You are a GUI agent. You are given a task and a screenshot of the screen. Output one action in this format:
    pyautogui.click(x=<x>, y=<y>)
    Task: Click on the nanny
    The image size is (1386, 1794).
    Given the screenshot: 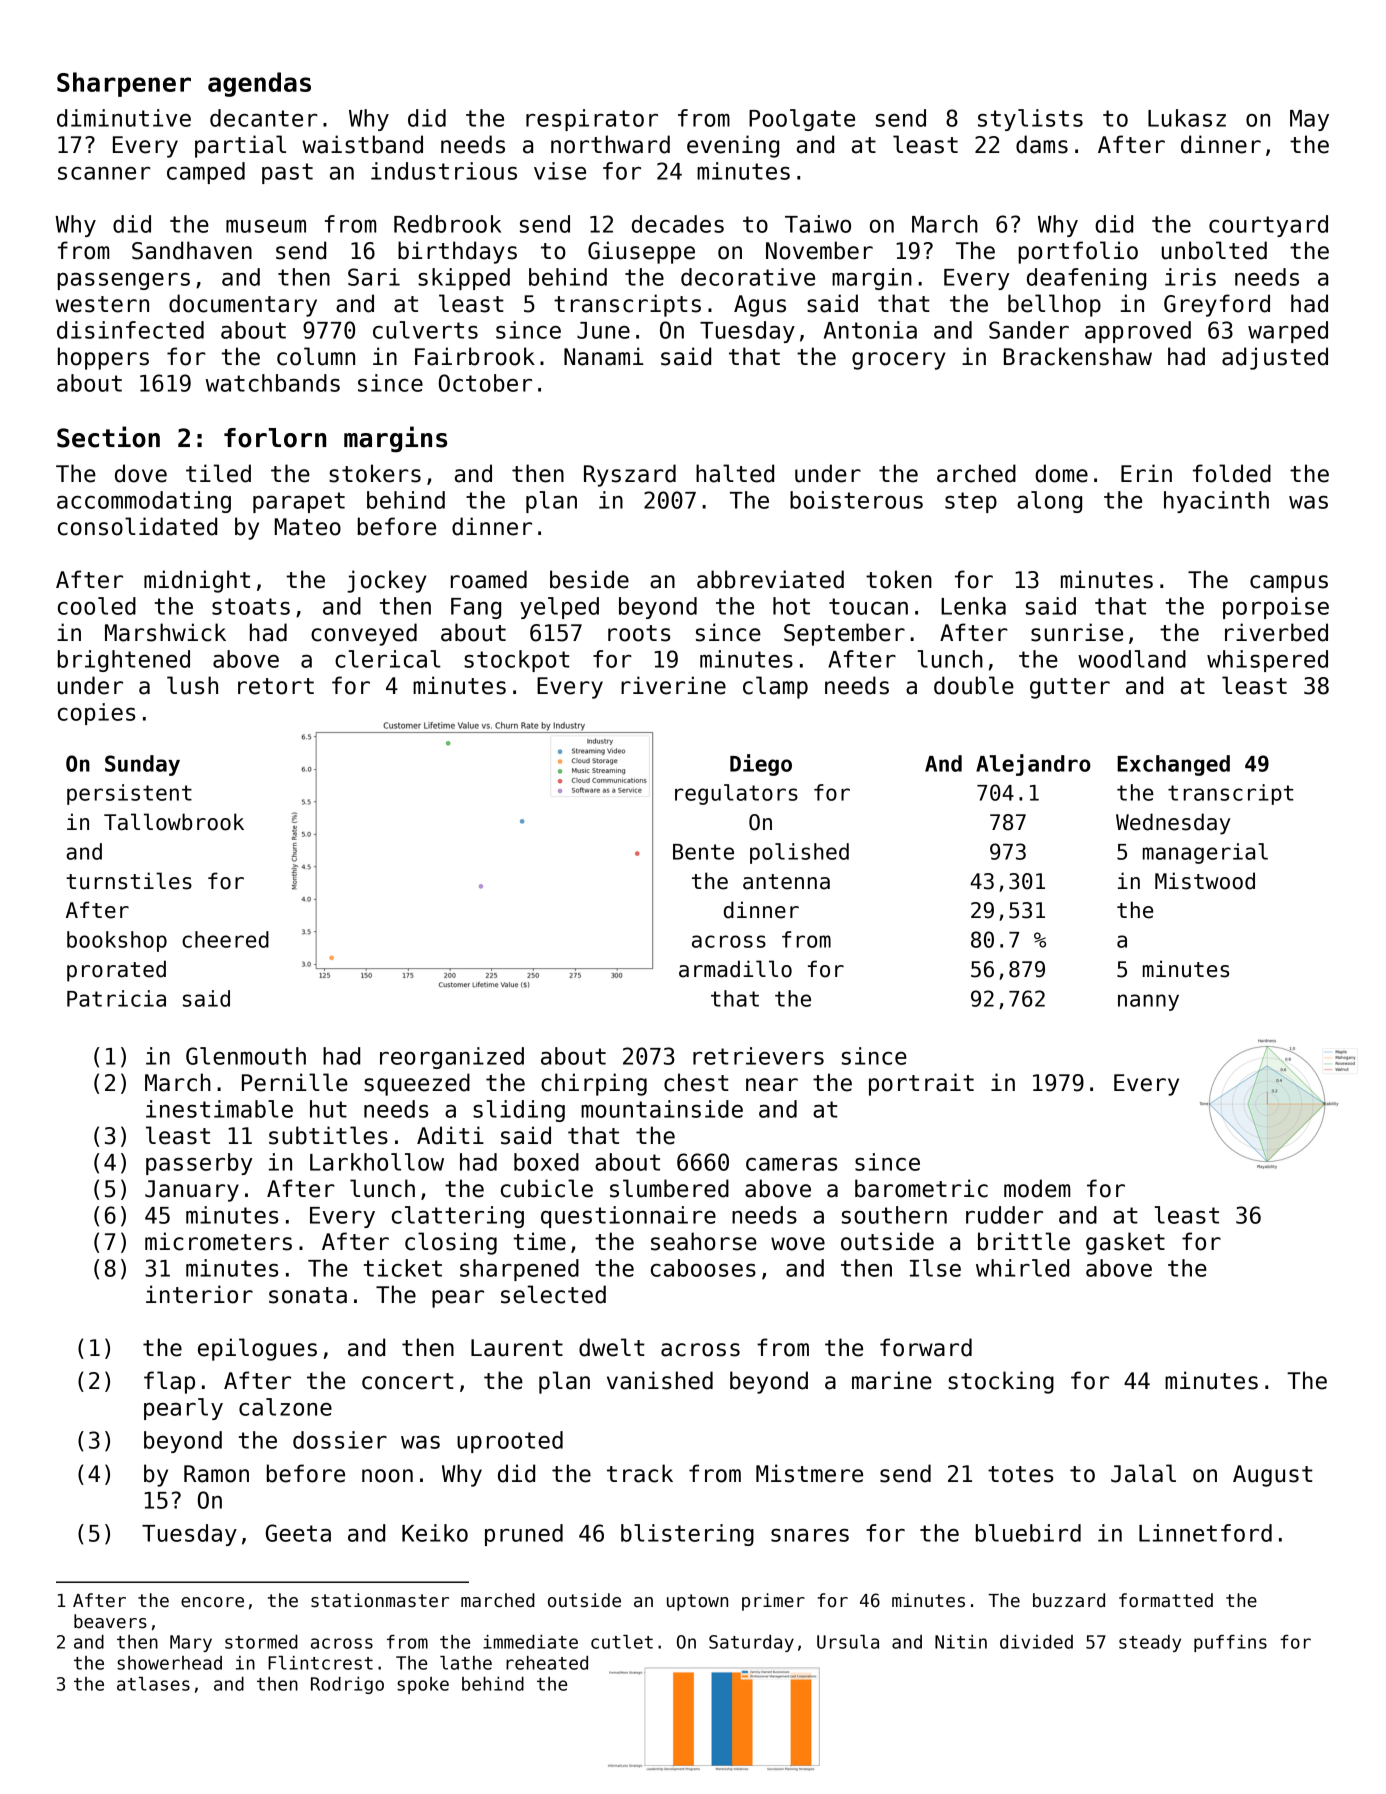 What is the action you would take?
    pyautogui.click(x=1148, y=1002)
